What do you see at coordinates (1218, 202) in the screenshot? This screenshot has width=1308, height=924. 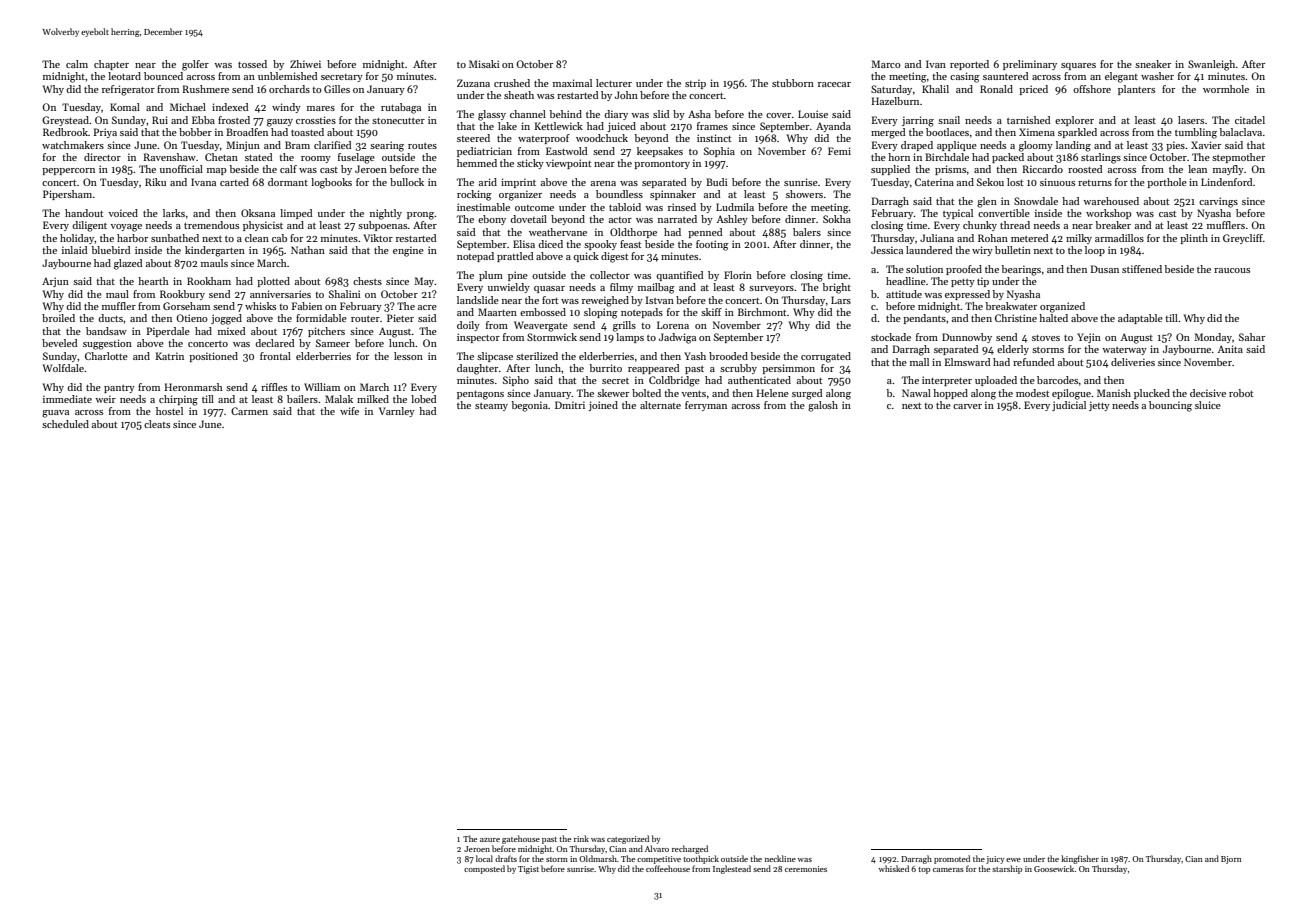 I see `carvings` at bounding box center [1218, 202].
